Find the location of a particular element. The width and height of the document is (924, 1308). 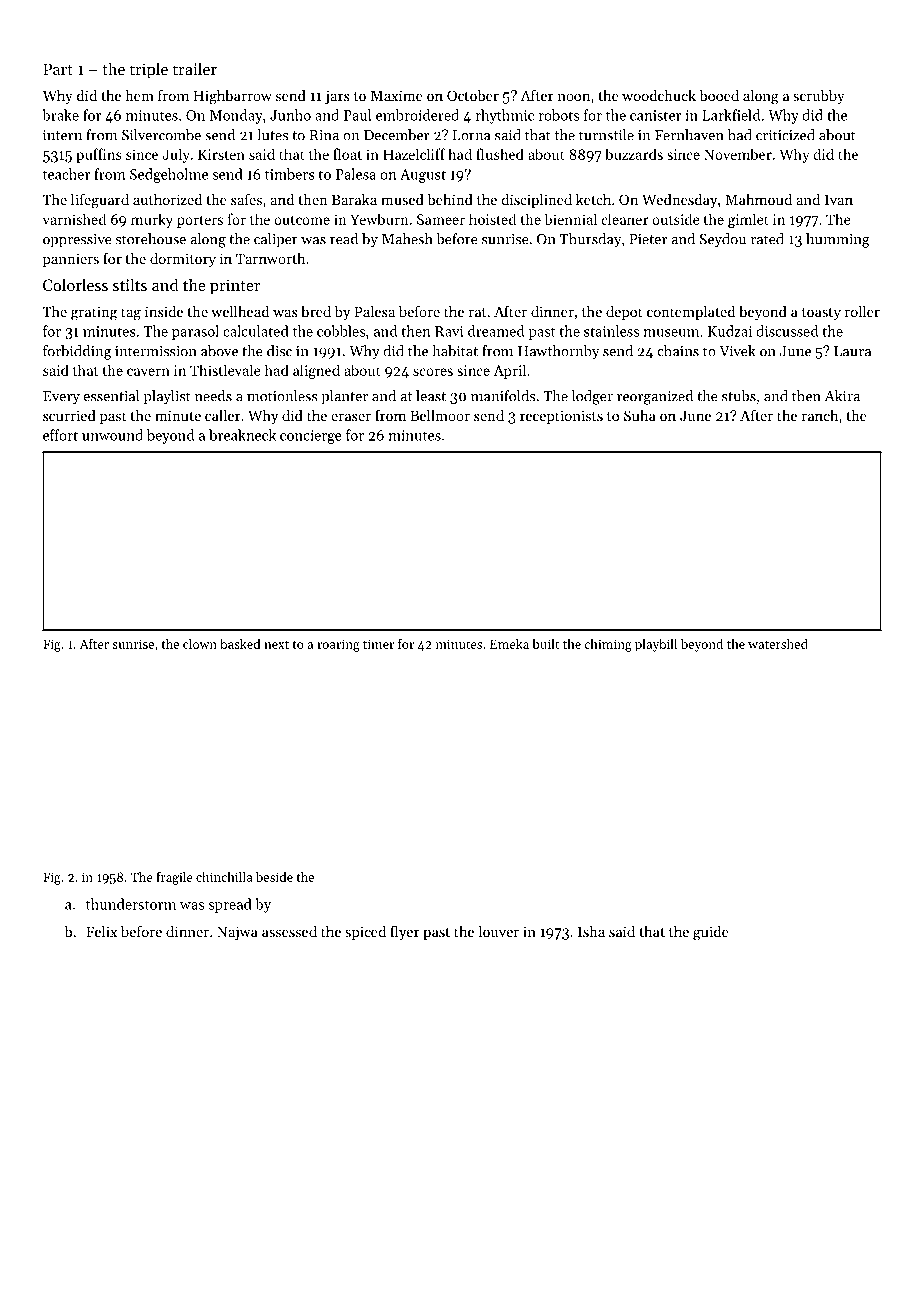

Every is located at coordinates (61, 398).
